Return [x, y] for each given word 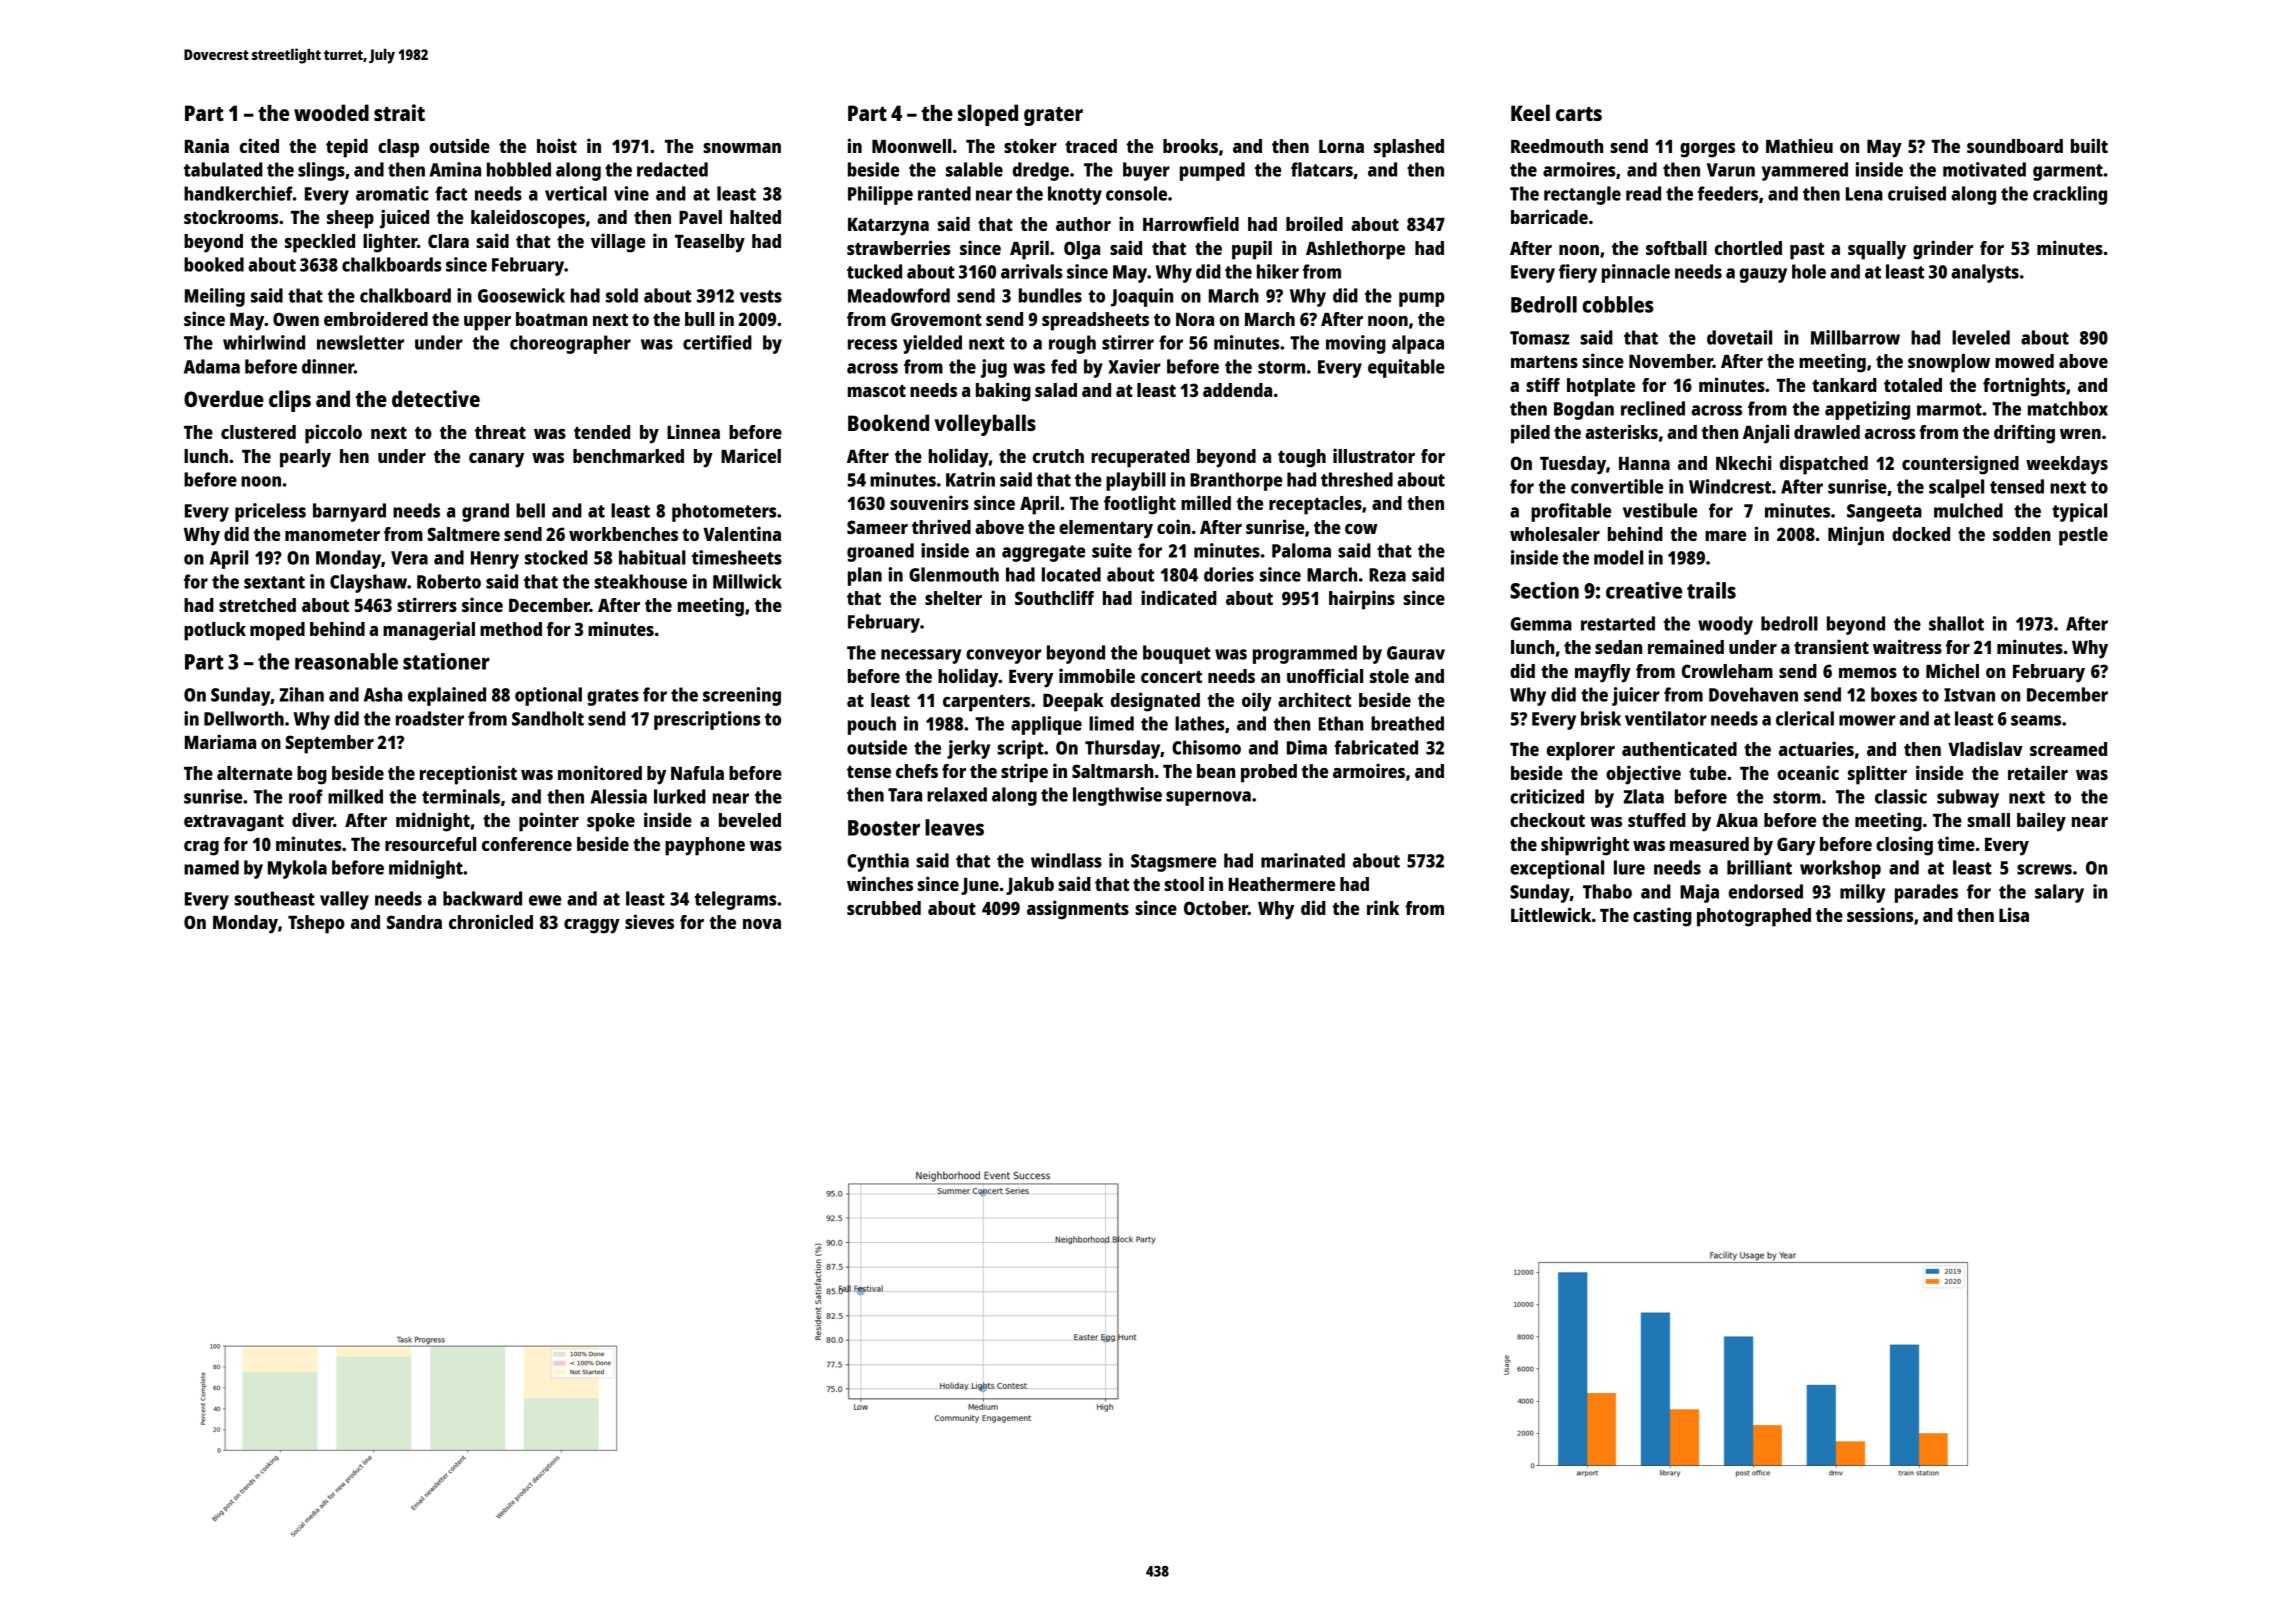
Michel [1952, 670]
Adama [212, 366]
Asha [383, 694]
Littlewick [1551, 914]
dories [1229, 574]
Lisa [2014, 914]
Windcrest [1730, 486]
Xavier [1134, 366]
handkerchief [238, 193]
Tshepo [316, 924]
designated [1155, 702]
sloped [988, 115]
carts [1579, 114]
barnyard [349, 512]
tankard [1844, 385]
